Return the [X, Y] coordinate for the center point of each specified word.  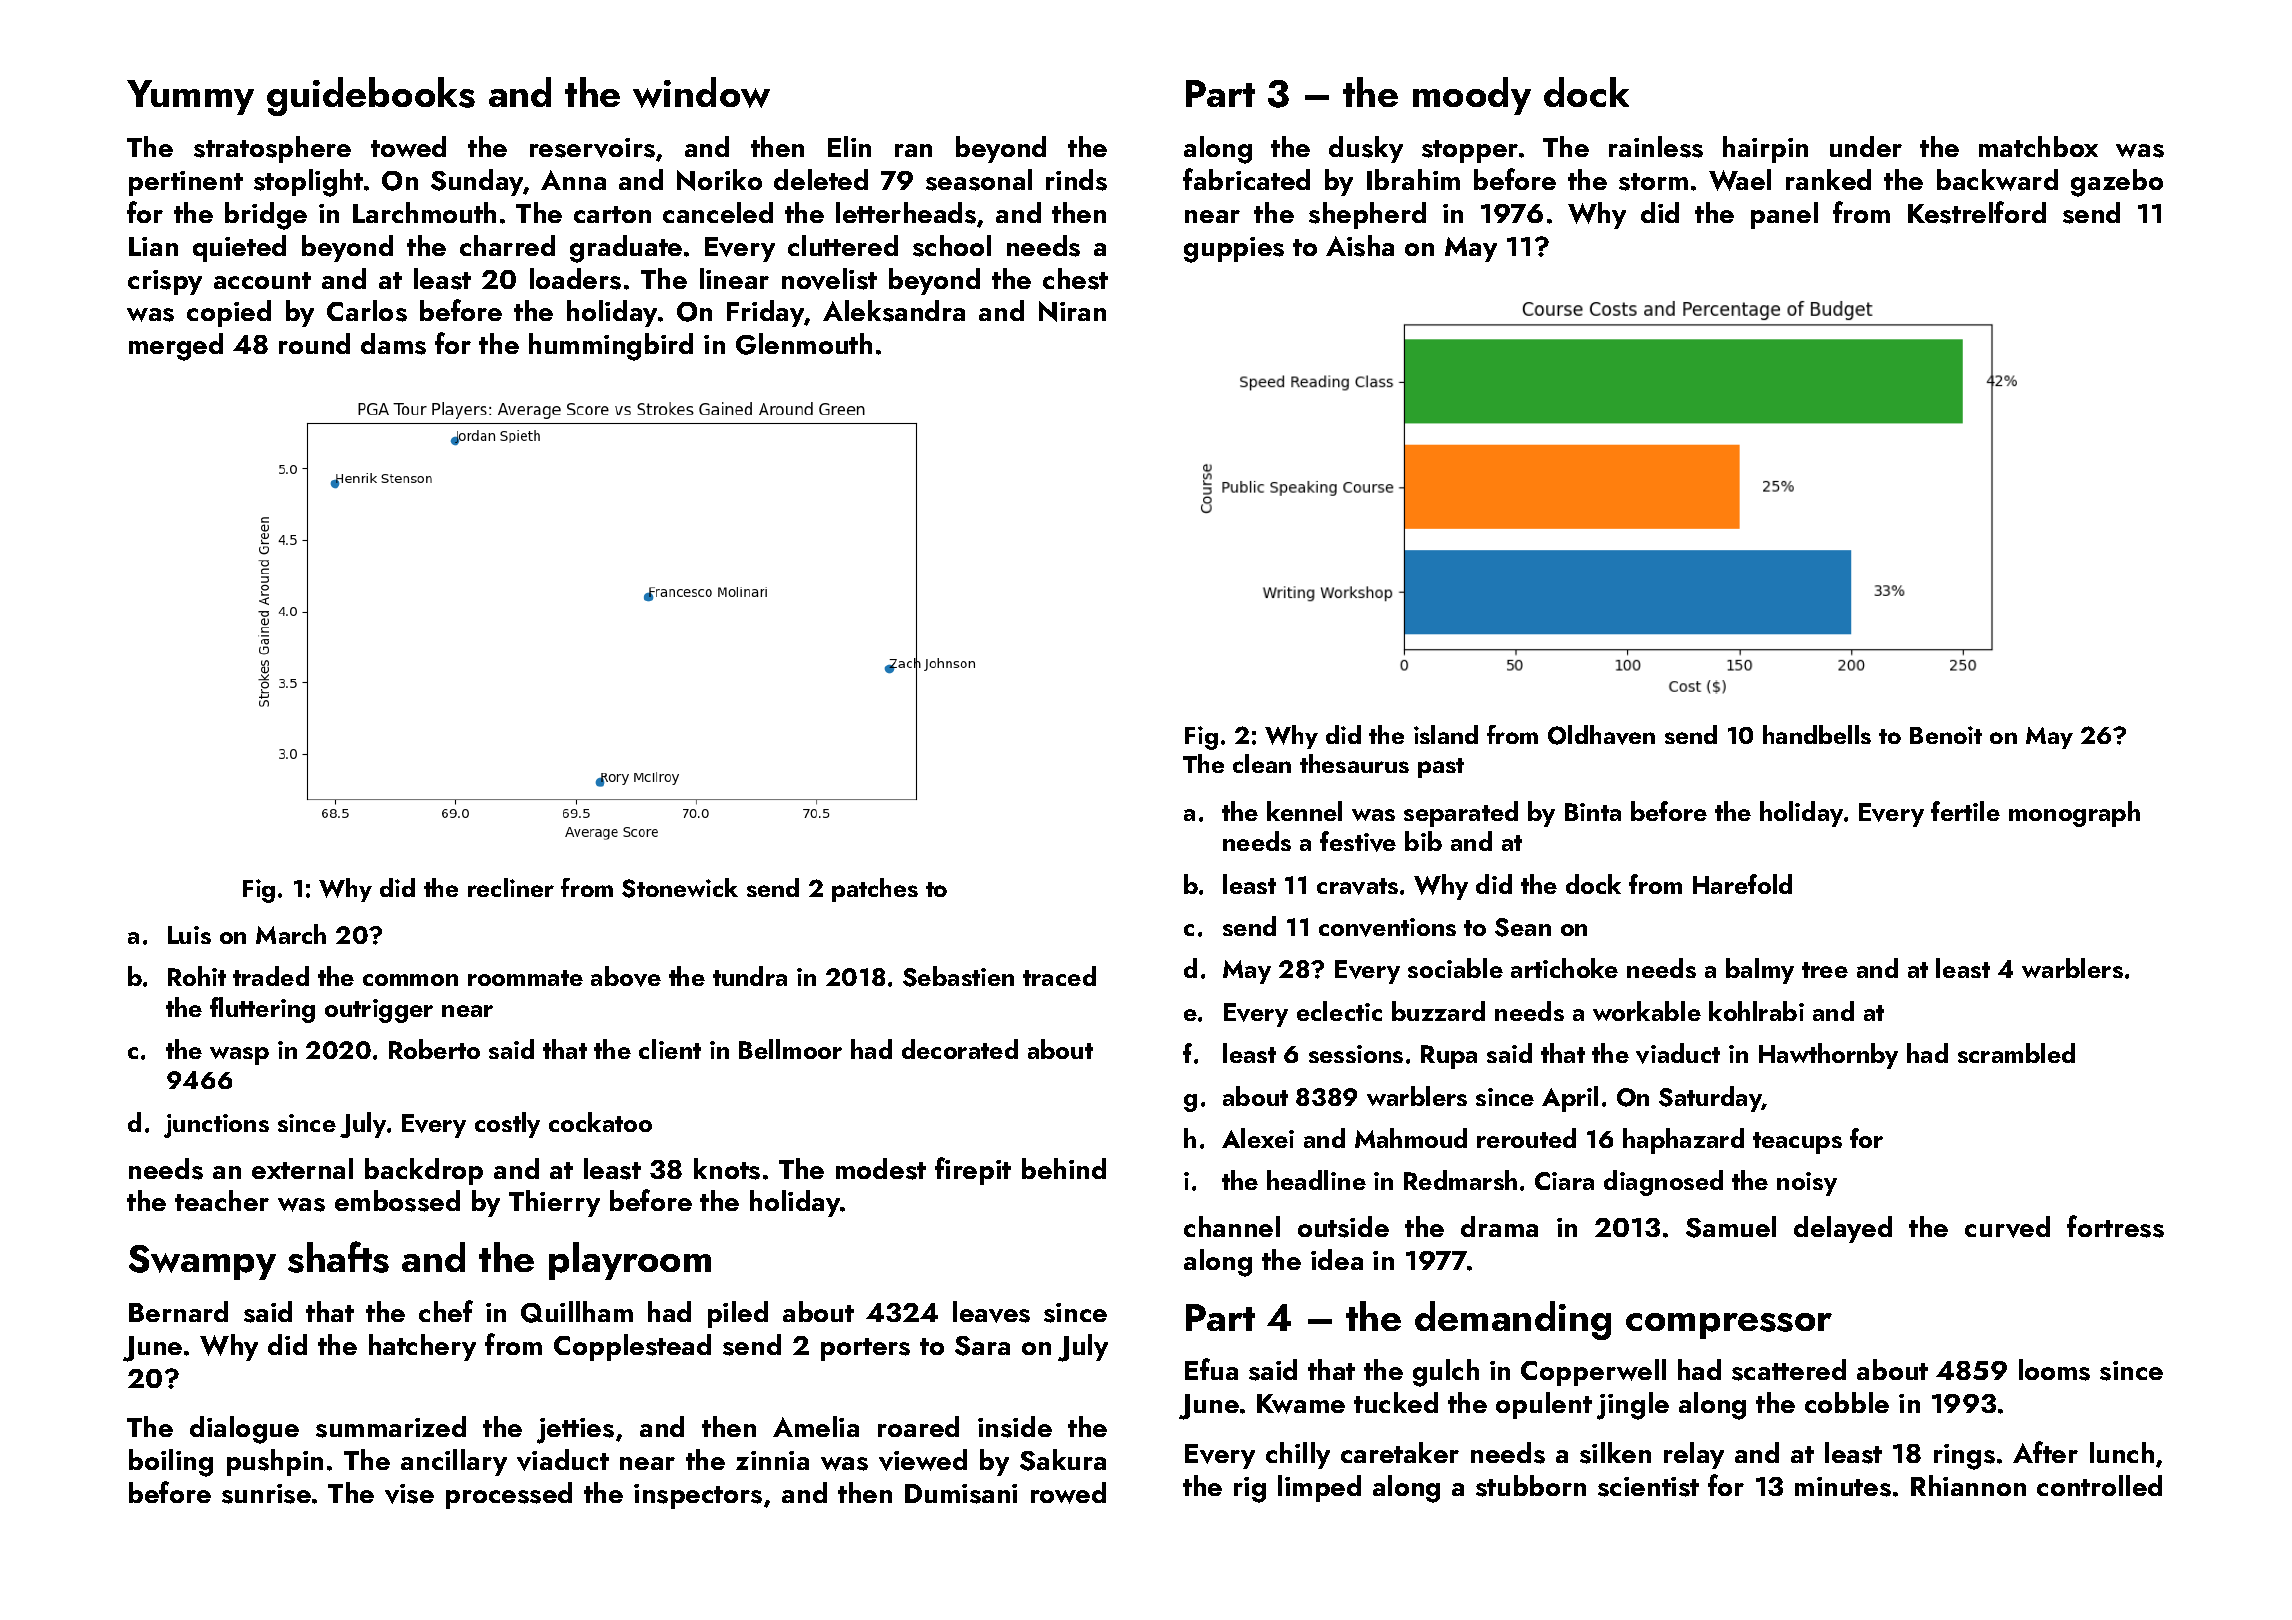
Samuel [1731, 1227]
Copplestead [632, 1347]
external [302, 1168]
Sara [982, 1346]
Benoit [1946, 735]
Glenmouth [804, 344]
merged [176, 347]
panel [1784, 215]
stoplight [308, 183]
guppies [1234, 250]
